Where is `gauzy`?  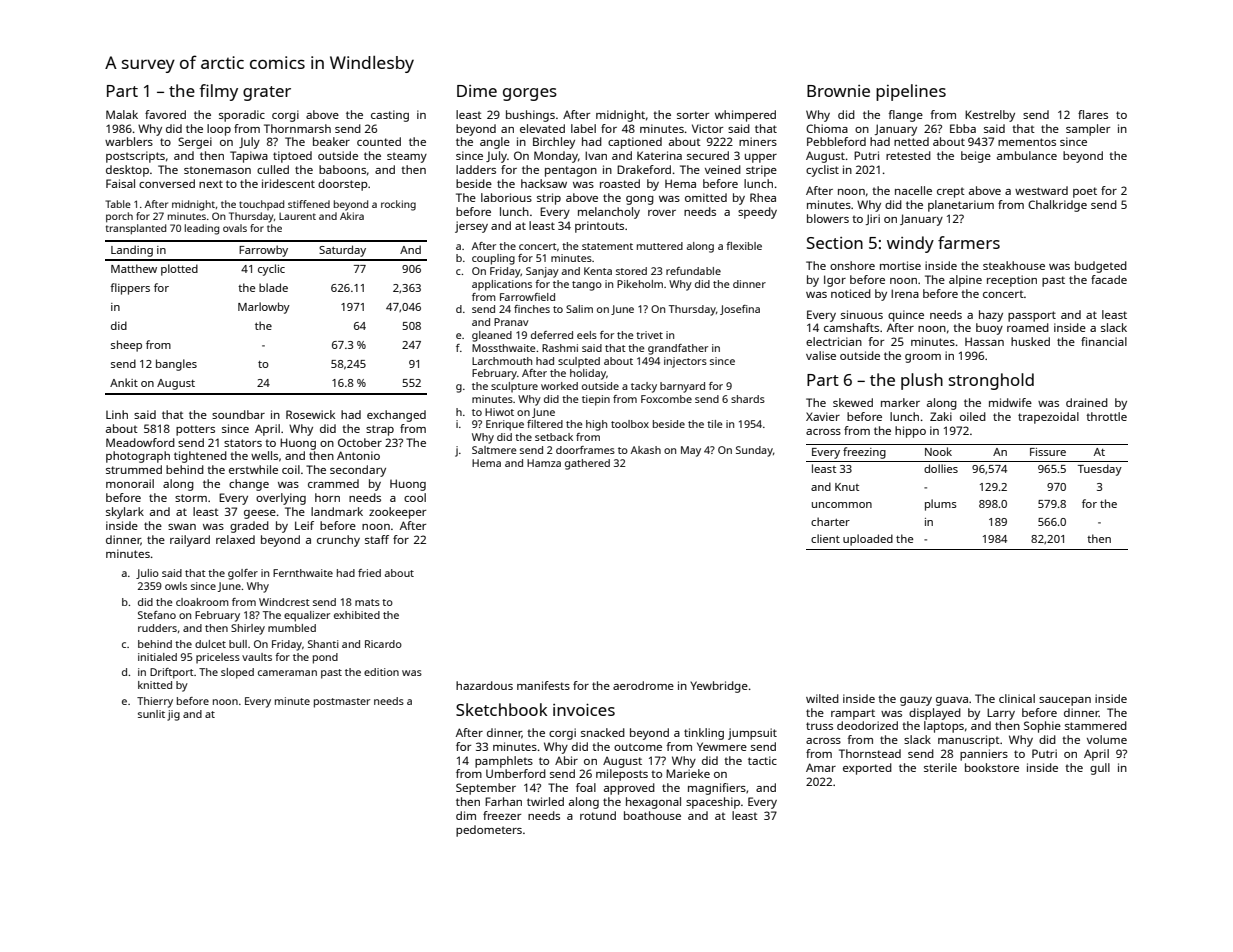 gauzy is located at coordinates (916, 701).
